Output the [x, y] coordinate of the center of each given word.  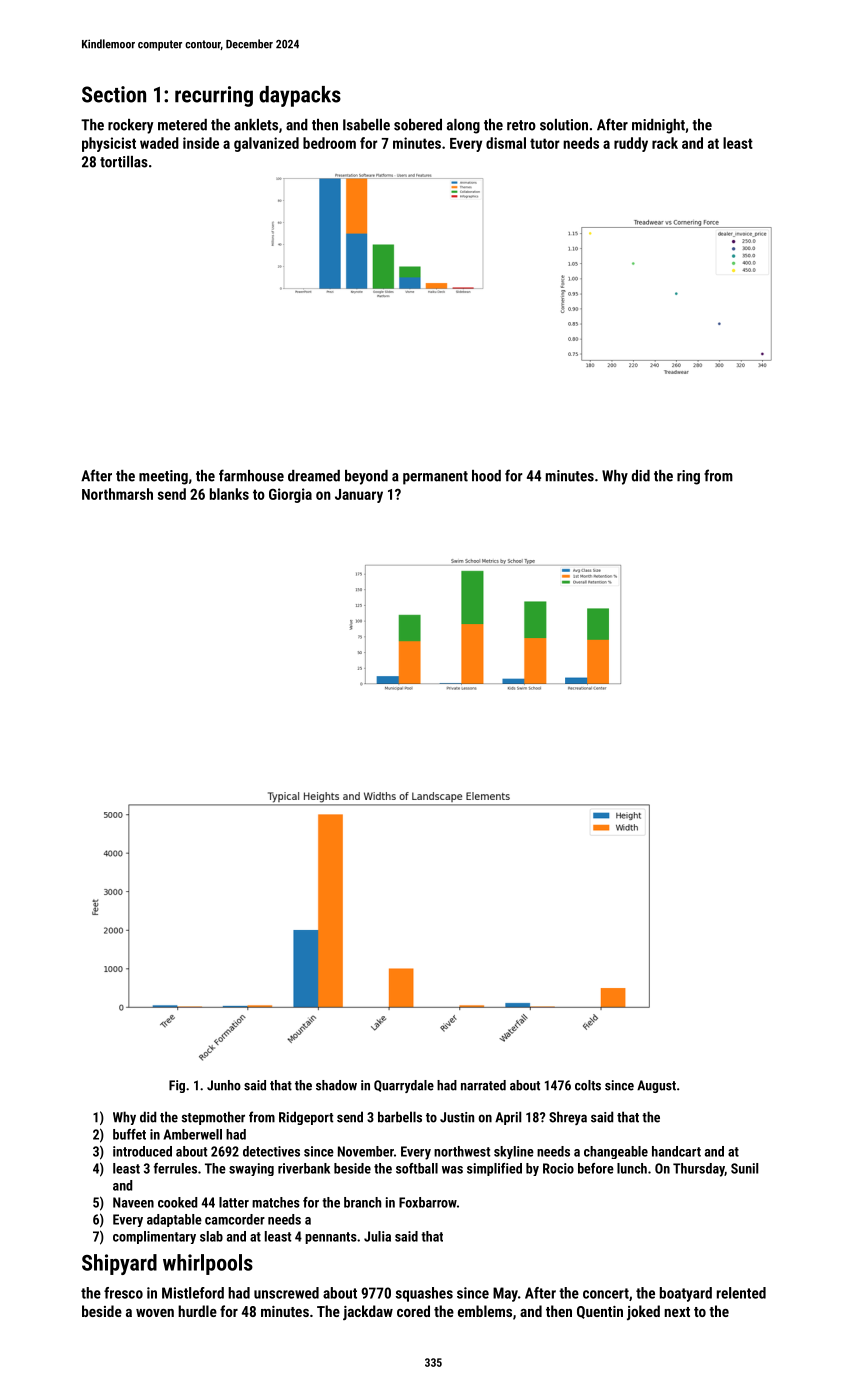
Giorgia [290, 495]
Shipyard [119, 1264]
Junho [224, 1085]
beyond [366, 477]
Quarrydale [404, 1086]
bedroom [329, 143]
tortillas [124, 162]
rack [665, 143]
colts [588, 1085]
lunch [632, 1168]
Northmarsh [117, 494]
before [596, 1168]
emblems [485, 1311]
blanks [229, 494]
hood [486, 476]
